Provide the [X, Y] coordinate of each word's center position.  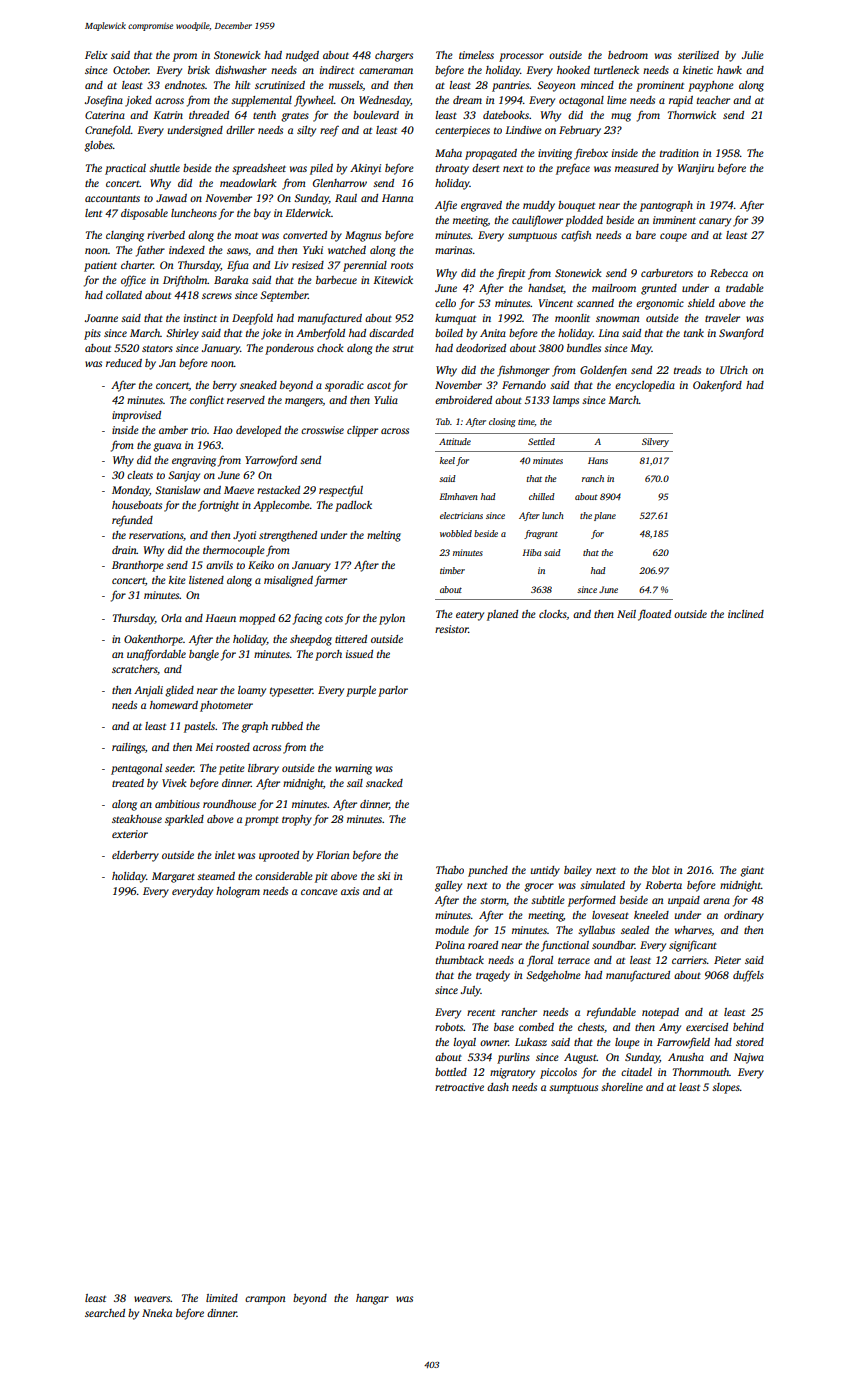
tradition [679, 153]
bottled [451, 1072]
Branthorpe [138, 566]
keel [447, 460]
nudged [302, 56]
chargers [394, 56]
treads [687, 370]
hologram [238, 892]
